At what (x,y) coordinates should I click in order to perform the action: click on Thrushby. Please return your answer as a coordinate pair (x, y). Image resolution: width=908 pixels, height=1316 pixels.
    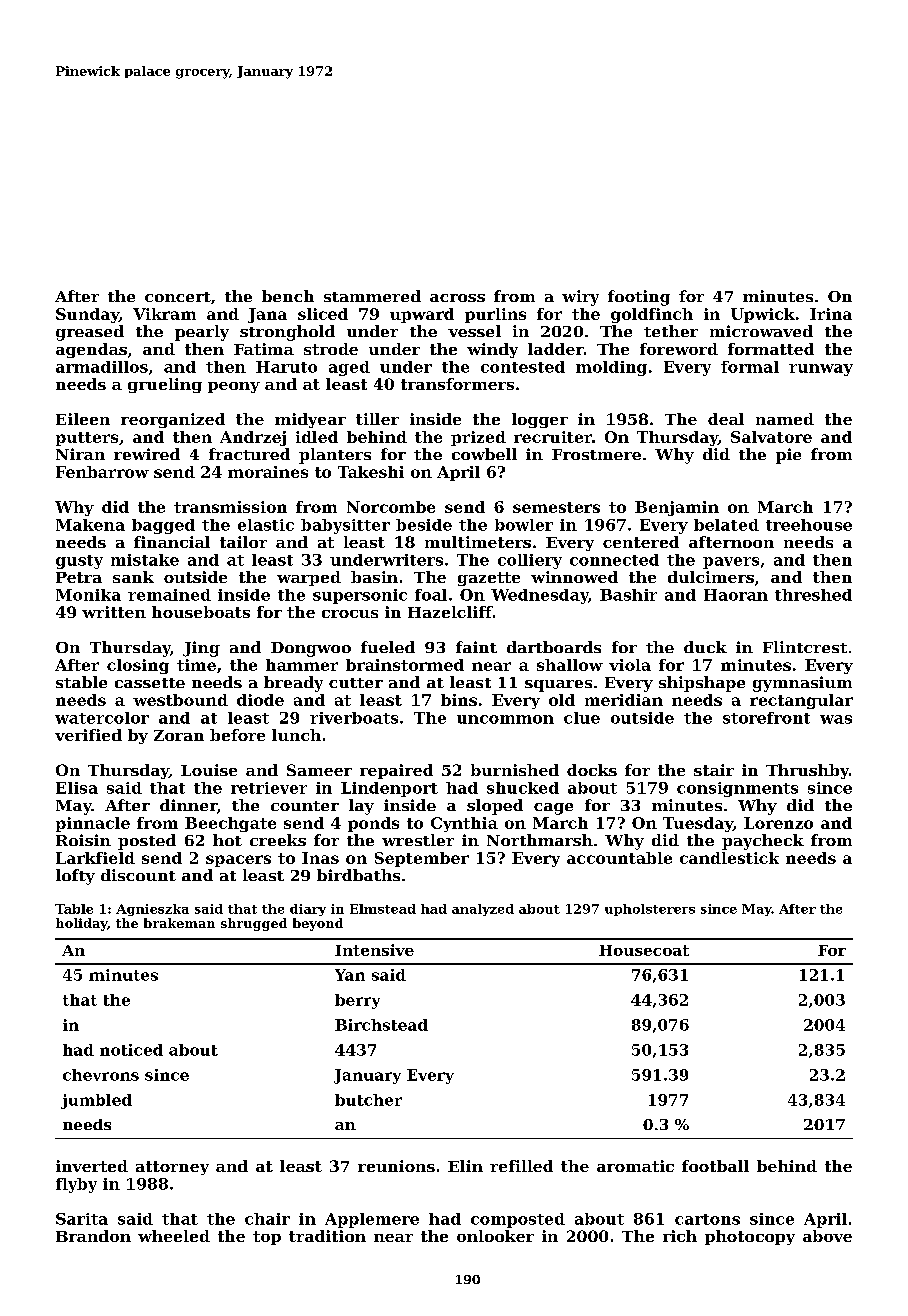
    Looking at the image, I should click on (807, 771).
